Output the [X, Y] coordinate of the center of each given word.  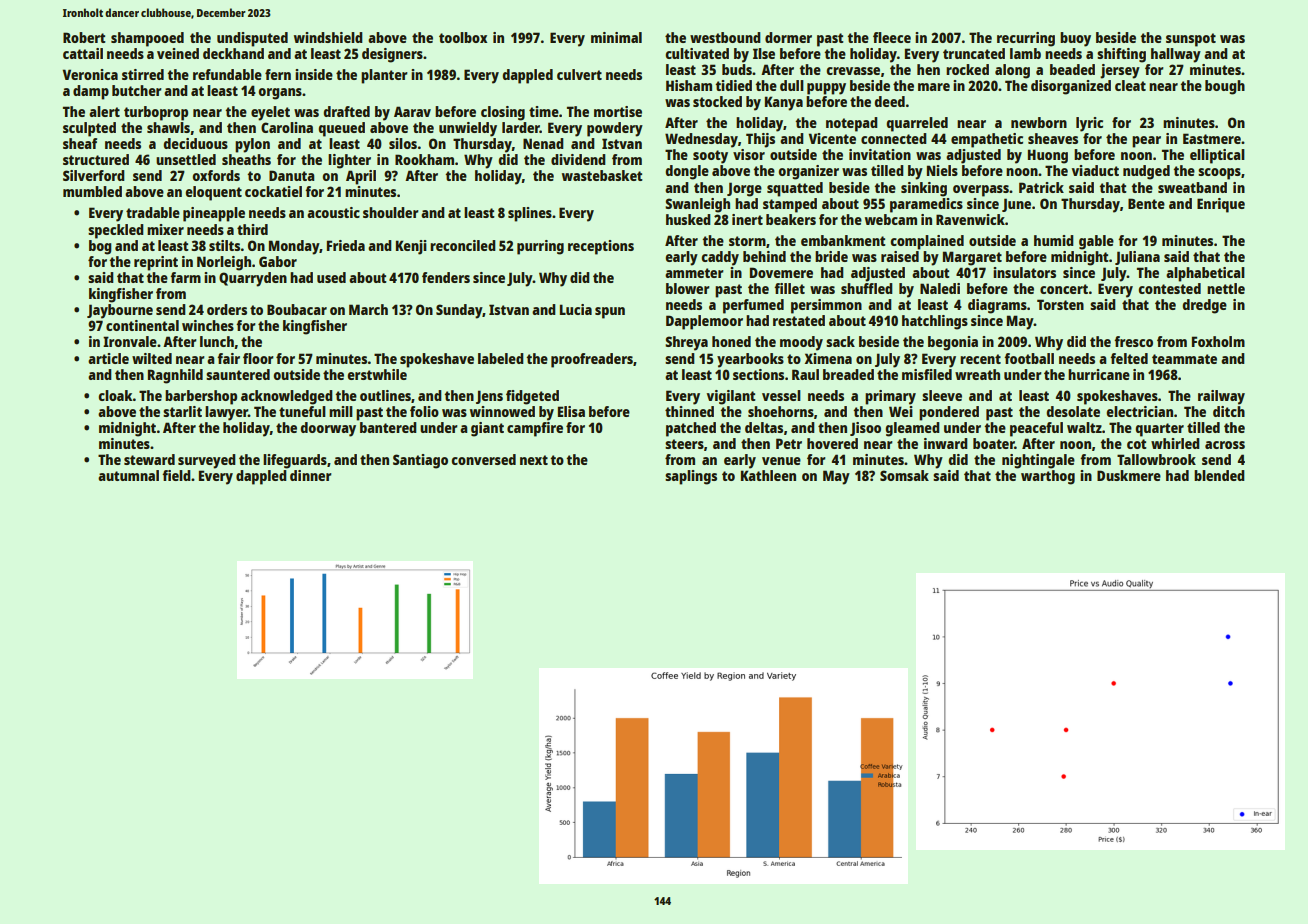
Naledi [940, 288]
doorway [328, 429]
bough [1225, 87]
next [534, 460]
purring [540, 247]
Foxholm [1218, 341]
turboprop [156, 113]
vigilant [731, 397]
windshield [328, 37]
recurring [1026, 39]
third [252, 229]
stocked [717, 101]
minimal [616, 37]
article [108, 358]
